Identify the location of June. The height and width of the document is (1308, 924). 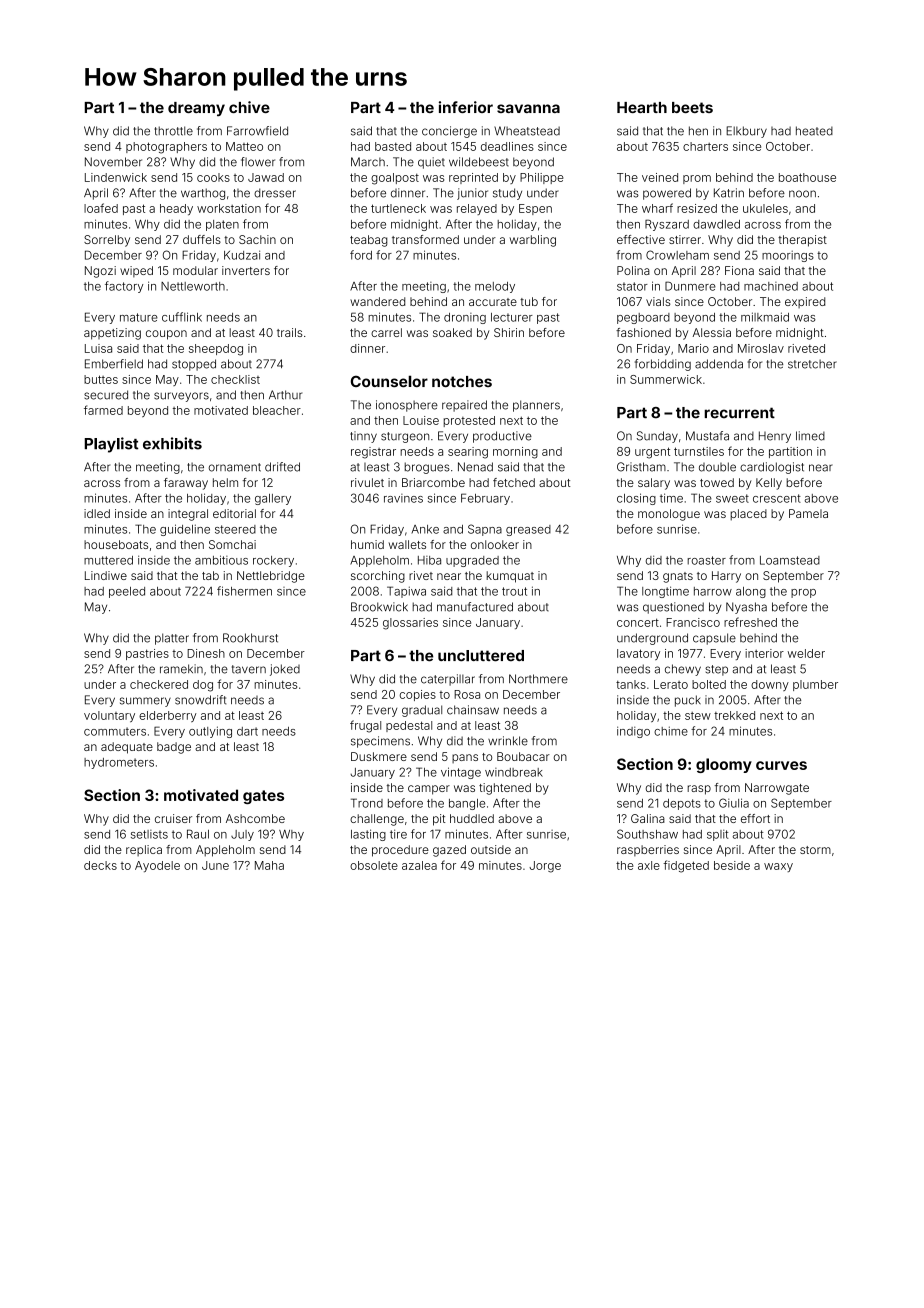
(215, 865).
